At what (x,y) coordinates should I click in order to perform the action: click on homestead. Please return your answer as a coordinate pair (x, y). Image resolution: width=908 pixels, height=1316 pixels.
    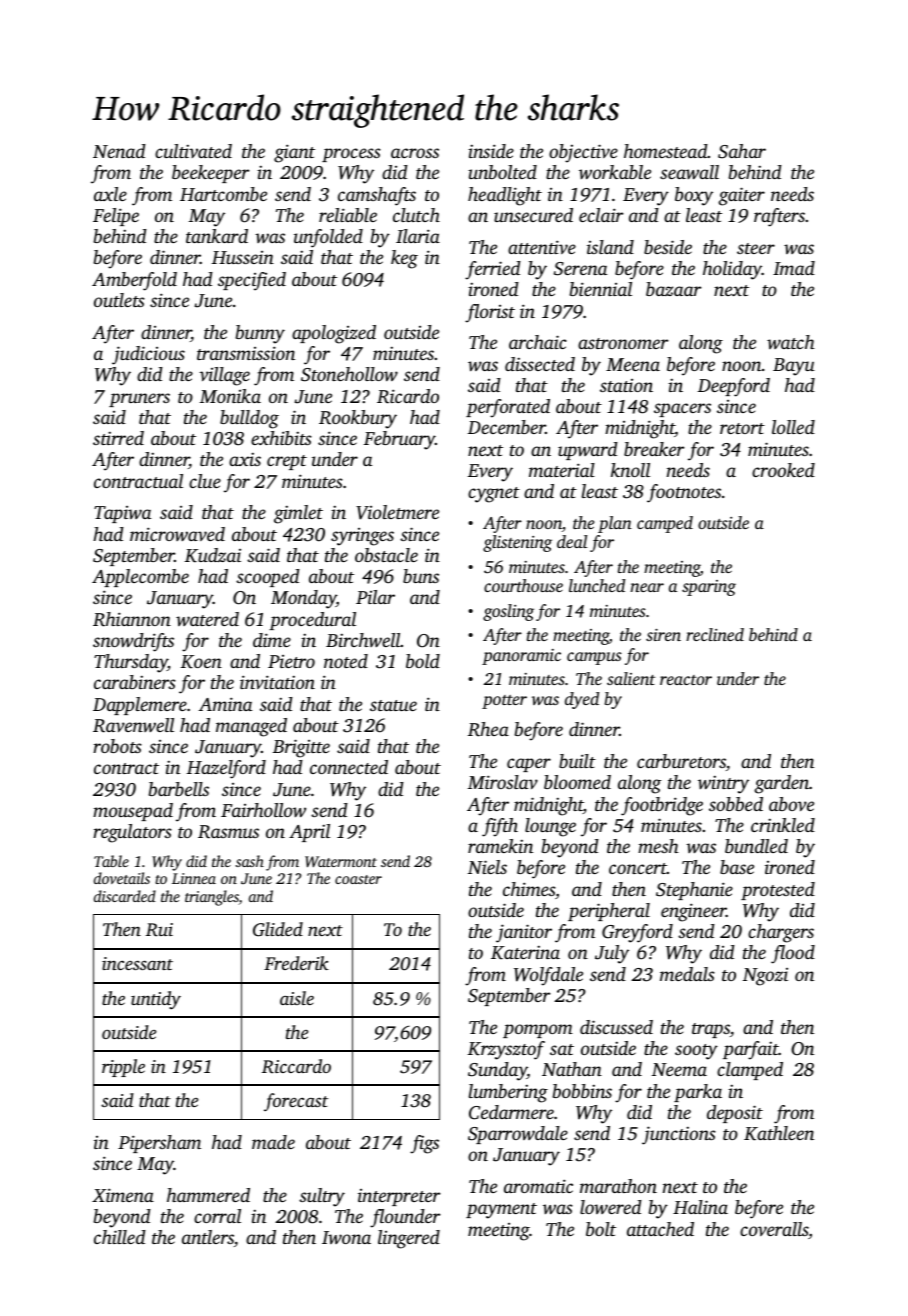
    Looking at the image, I should click on (666, 151).
